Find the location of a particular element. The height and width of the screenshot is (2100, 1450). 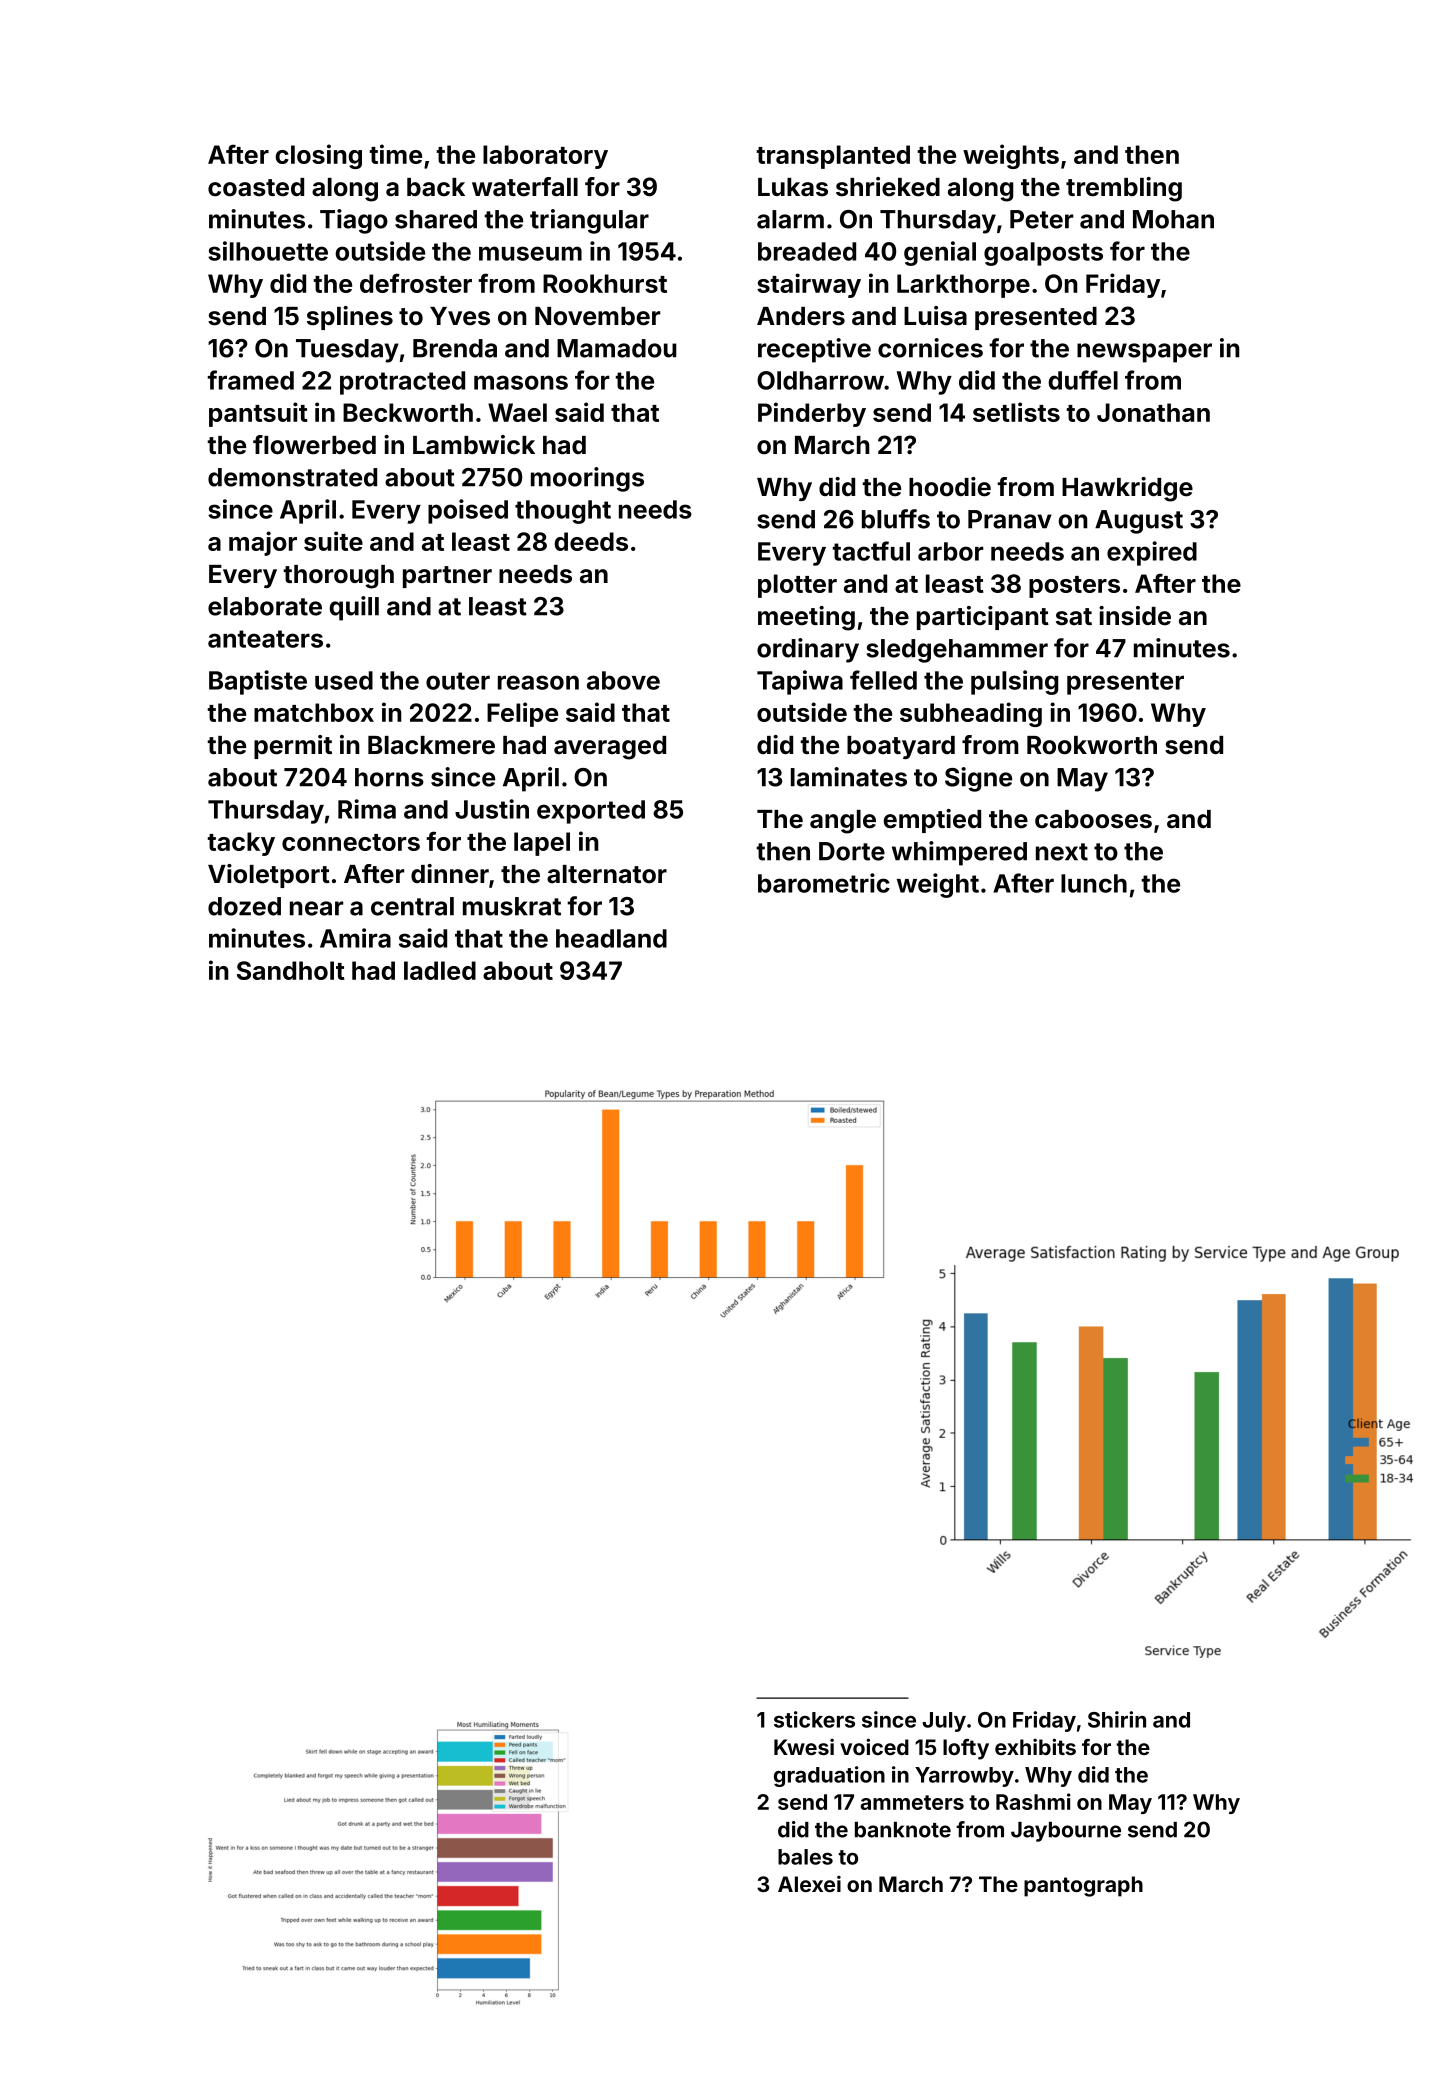

muskrat is located at coordinates (512, 906).
